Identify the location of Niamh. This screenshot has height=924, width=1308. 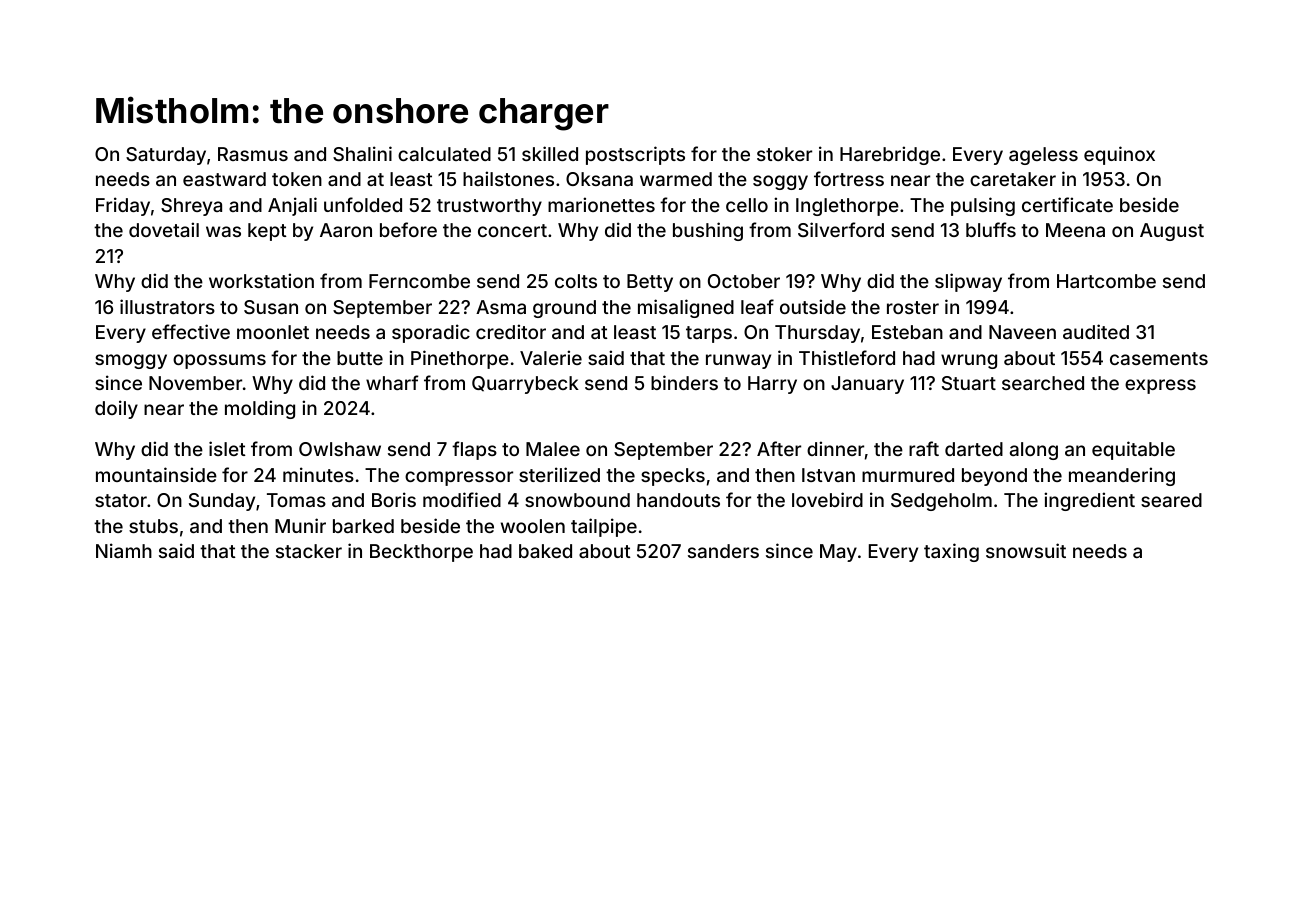
(124, 550).
